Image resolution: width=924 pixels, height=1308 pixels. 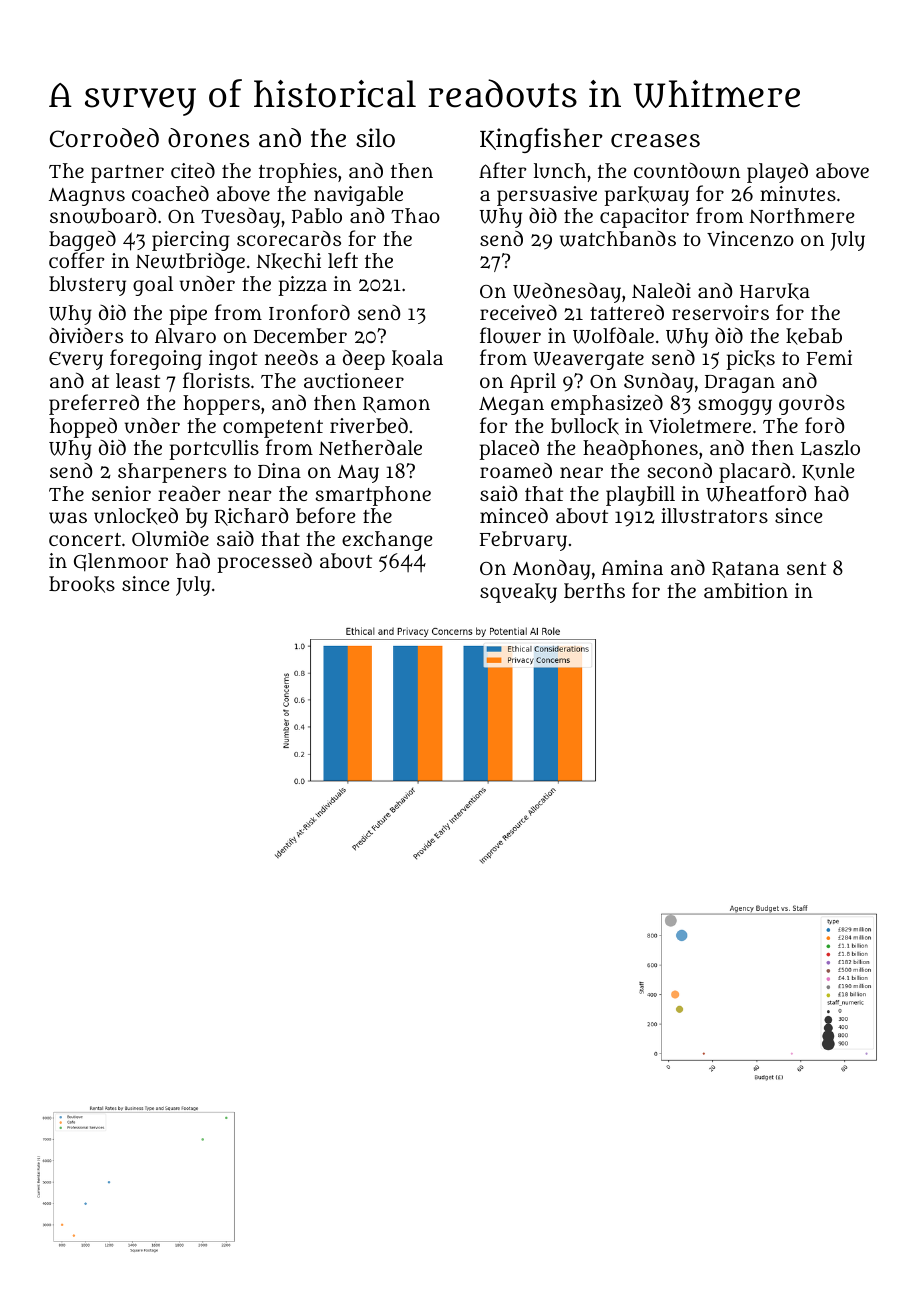 What do you see at coordinates (777, 173) in the screenshot?
I see `played` at bounding box center [777, 173].
